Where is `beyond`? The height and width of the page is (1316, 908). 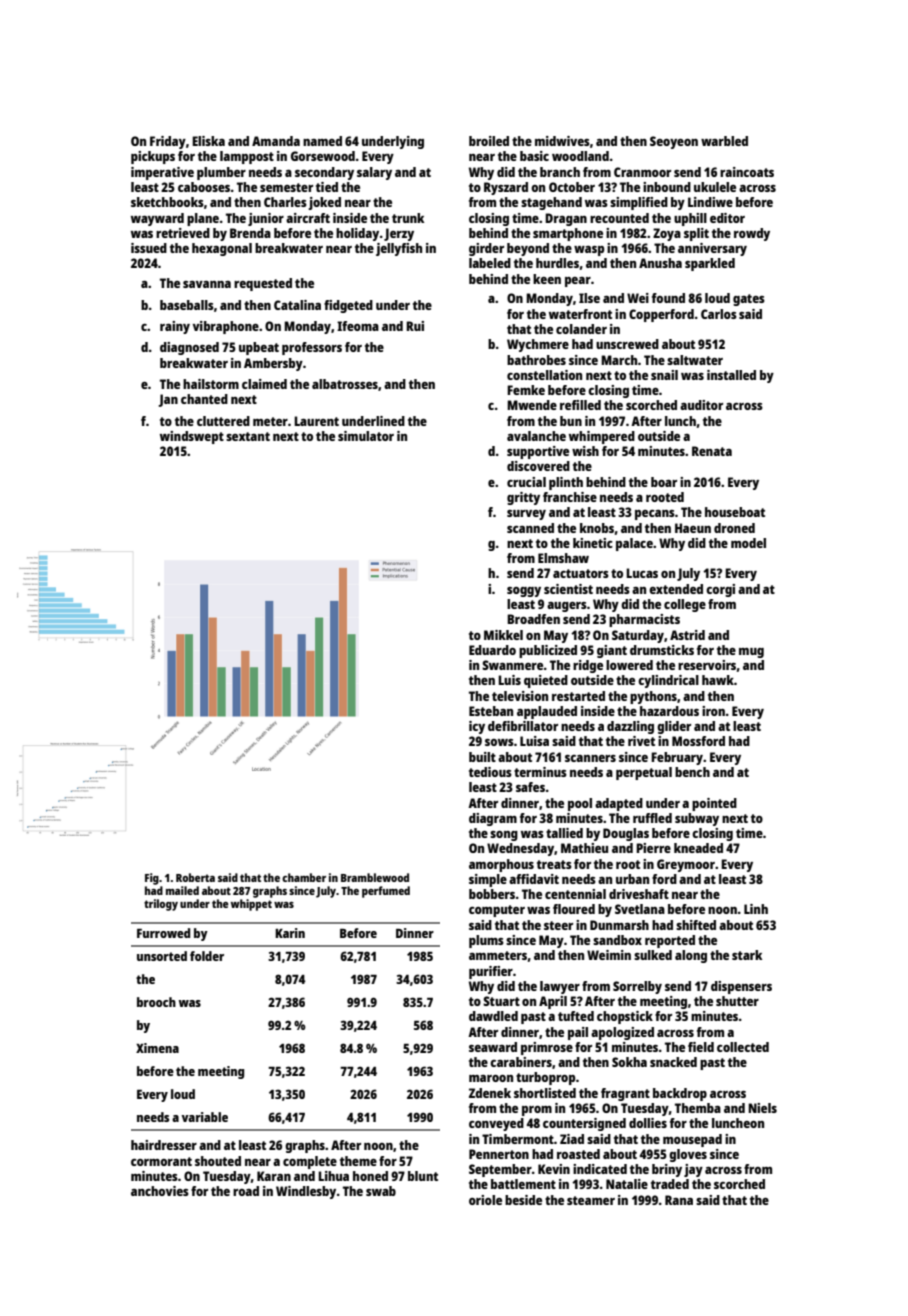 beyond is located at coordinates (528, 249).
